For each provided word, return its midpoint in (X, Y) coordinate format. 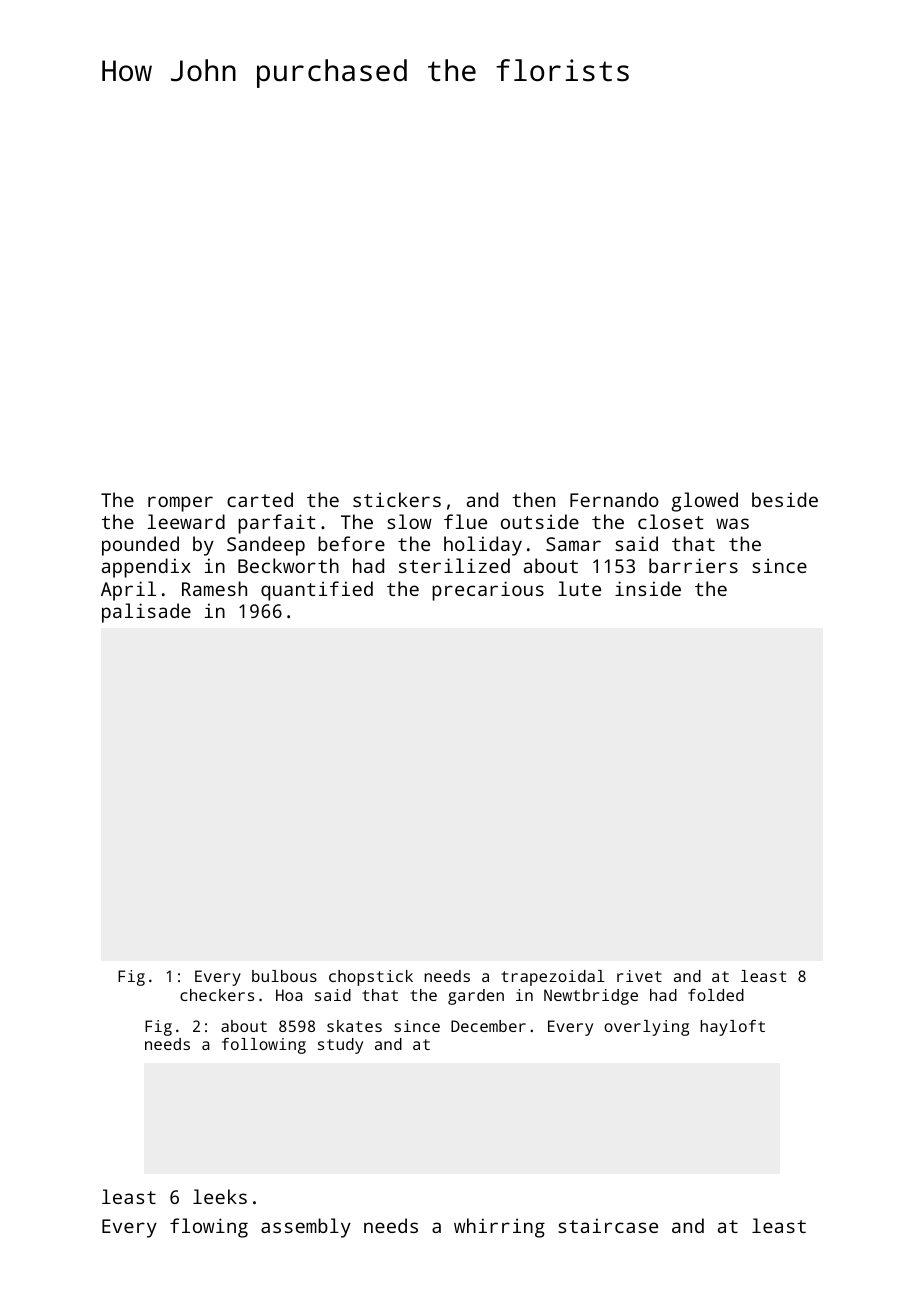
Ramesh (214, 588)
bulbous (284, 976)
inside (648, 588)
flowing (209, 1228)
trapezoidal (553, 978)
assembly (306, 1228)
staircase (608, 1225)
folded (716, 995)
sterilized (454, 565)
